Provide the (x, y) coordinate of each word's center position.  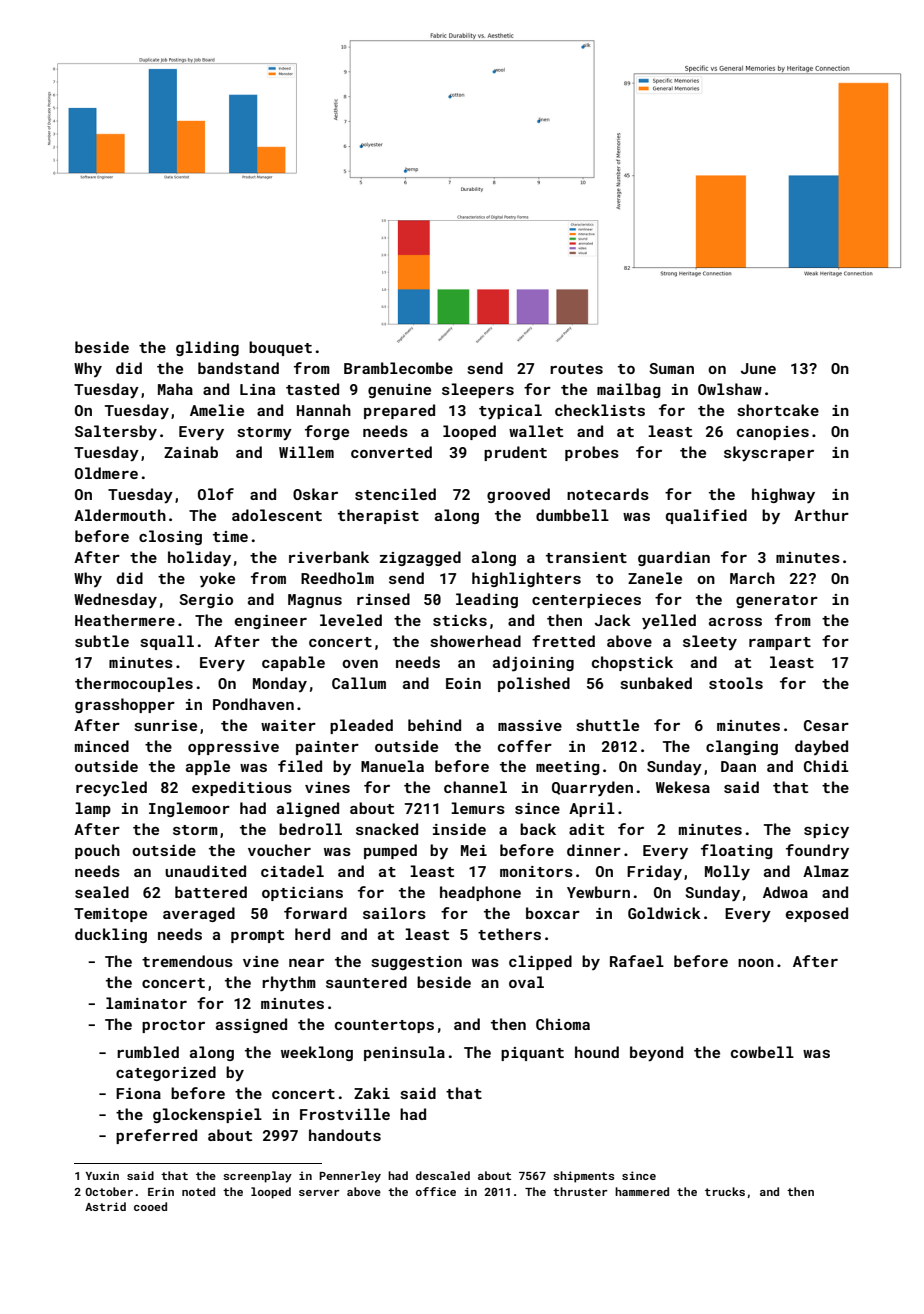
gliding (207, 348)
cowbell (762, 1052)
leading (487, 600)
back (538, 829)
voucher (279, 850)
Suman (671, 368)
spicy (826, 831)
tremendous (187, 961)
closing (170, 537)
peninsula (404, 1053)
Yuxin (102, 1175)
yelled (669, 621)
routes (576, 369)
